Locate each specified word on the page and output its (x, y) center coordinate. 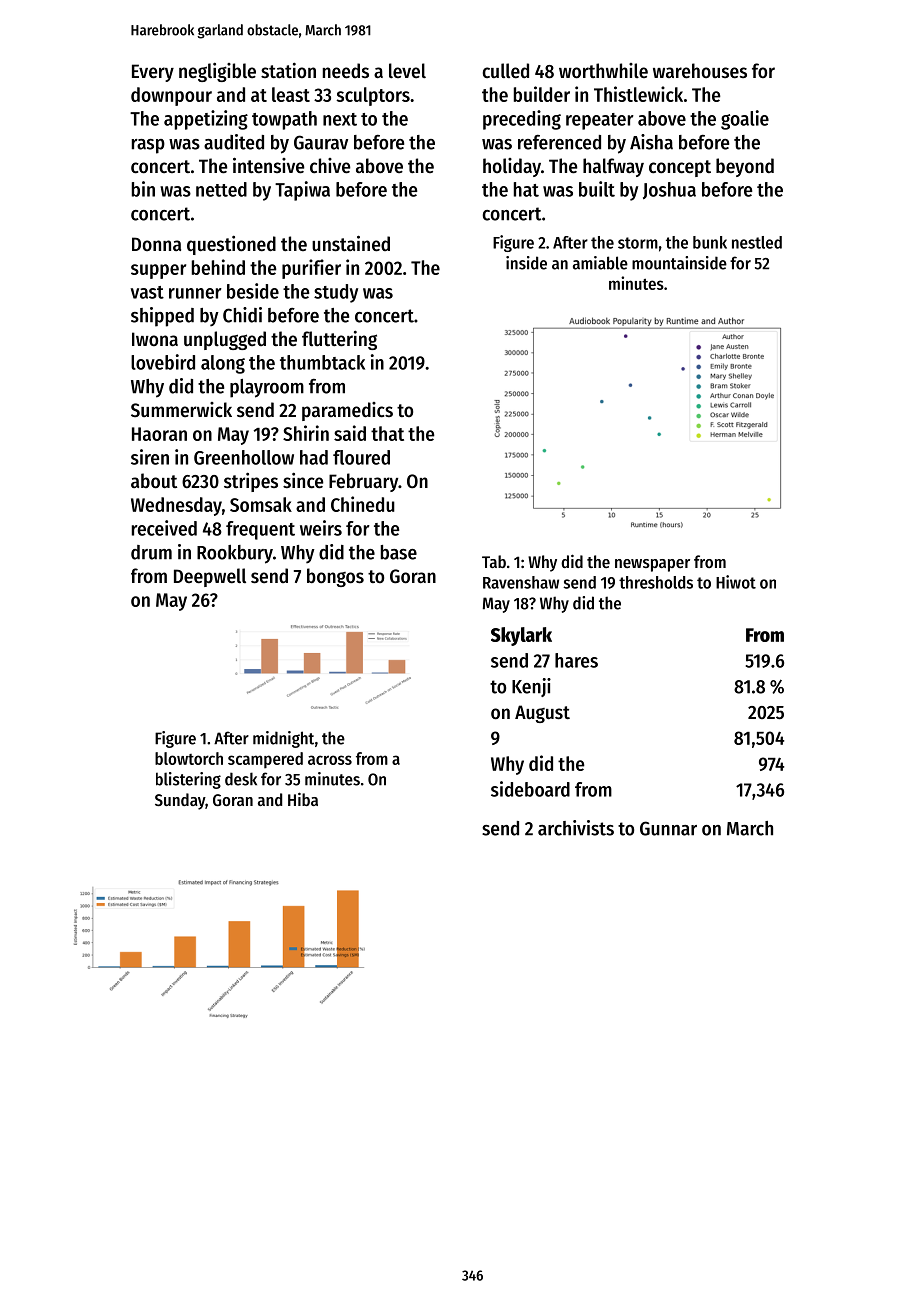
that (387, 433)
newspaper (652, 565)
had (314, 457)
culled (506, 71)
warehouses (700, 71)
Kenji (531, 687)
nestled (757, 242)
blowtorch (189, 758)
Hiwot (736, 582)
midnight (283, 739)
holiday (512, 167)
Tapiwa (302, 191)
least (291, 94)
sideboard (530, 789)
